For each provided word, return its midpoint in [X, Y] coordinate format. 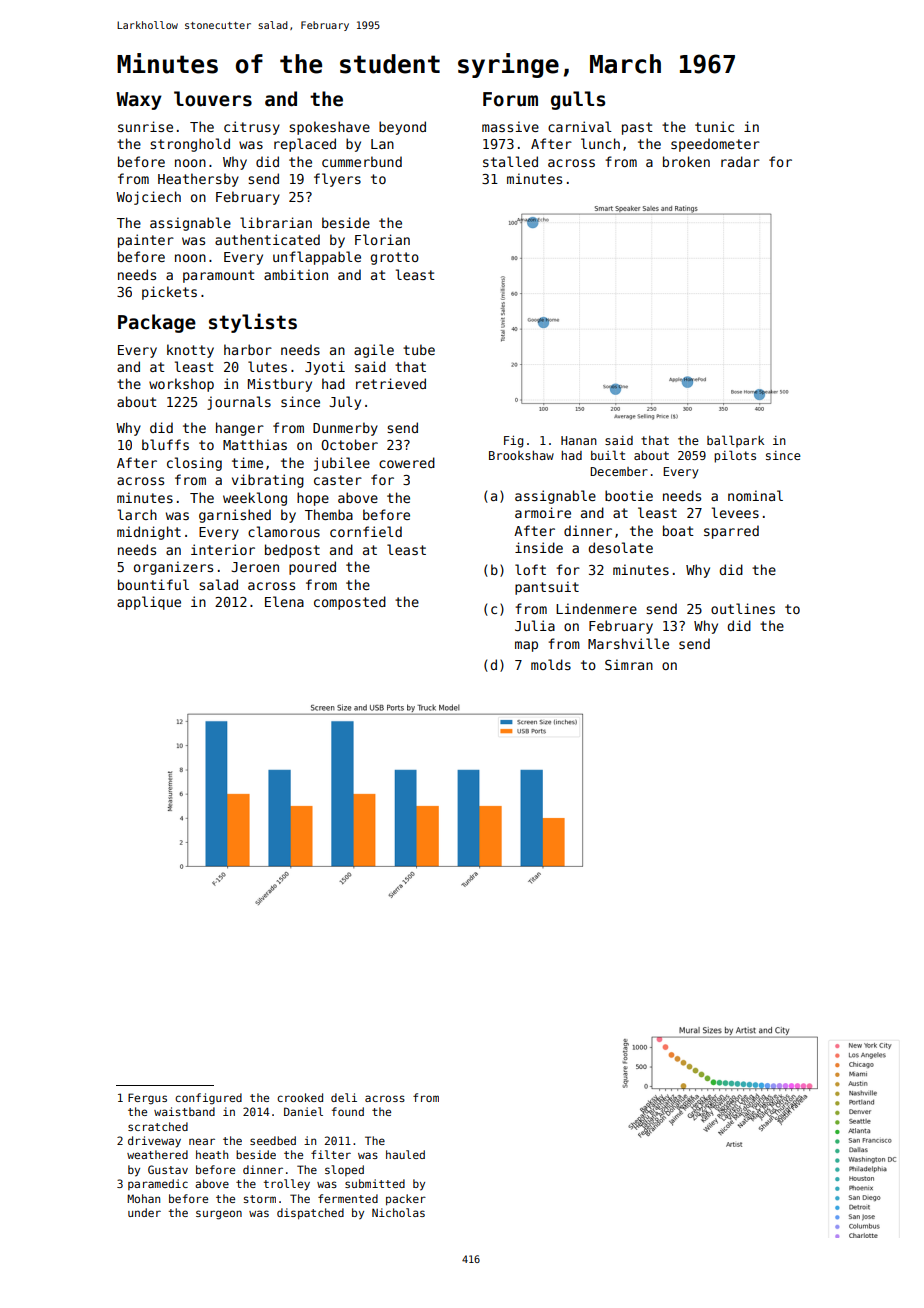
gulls [578, 100]
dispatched [310, 1214]
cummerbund [362, 161]
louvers [213, 99]
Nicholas [398, 1212]
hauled [405, 1154]
